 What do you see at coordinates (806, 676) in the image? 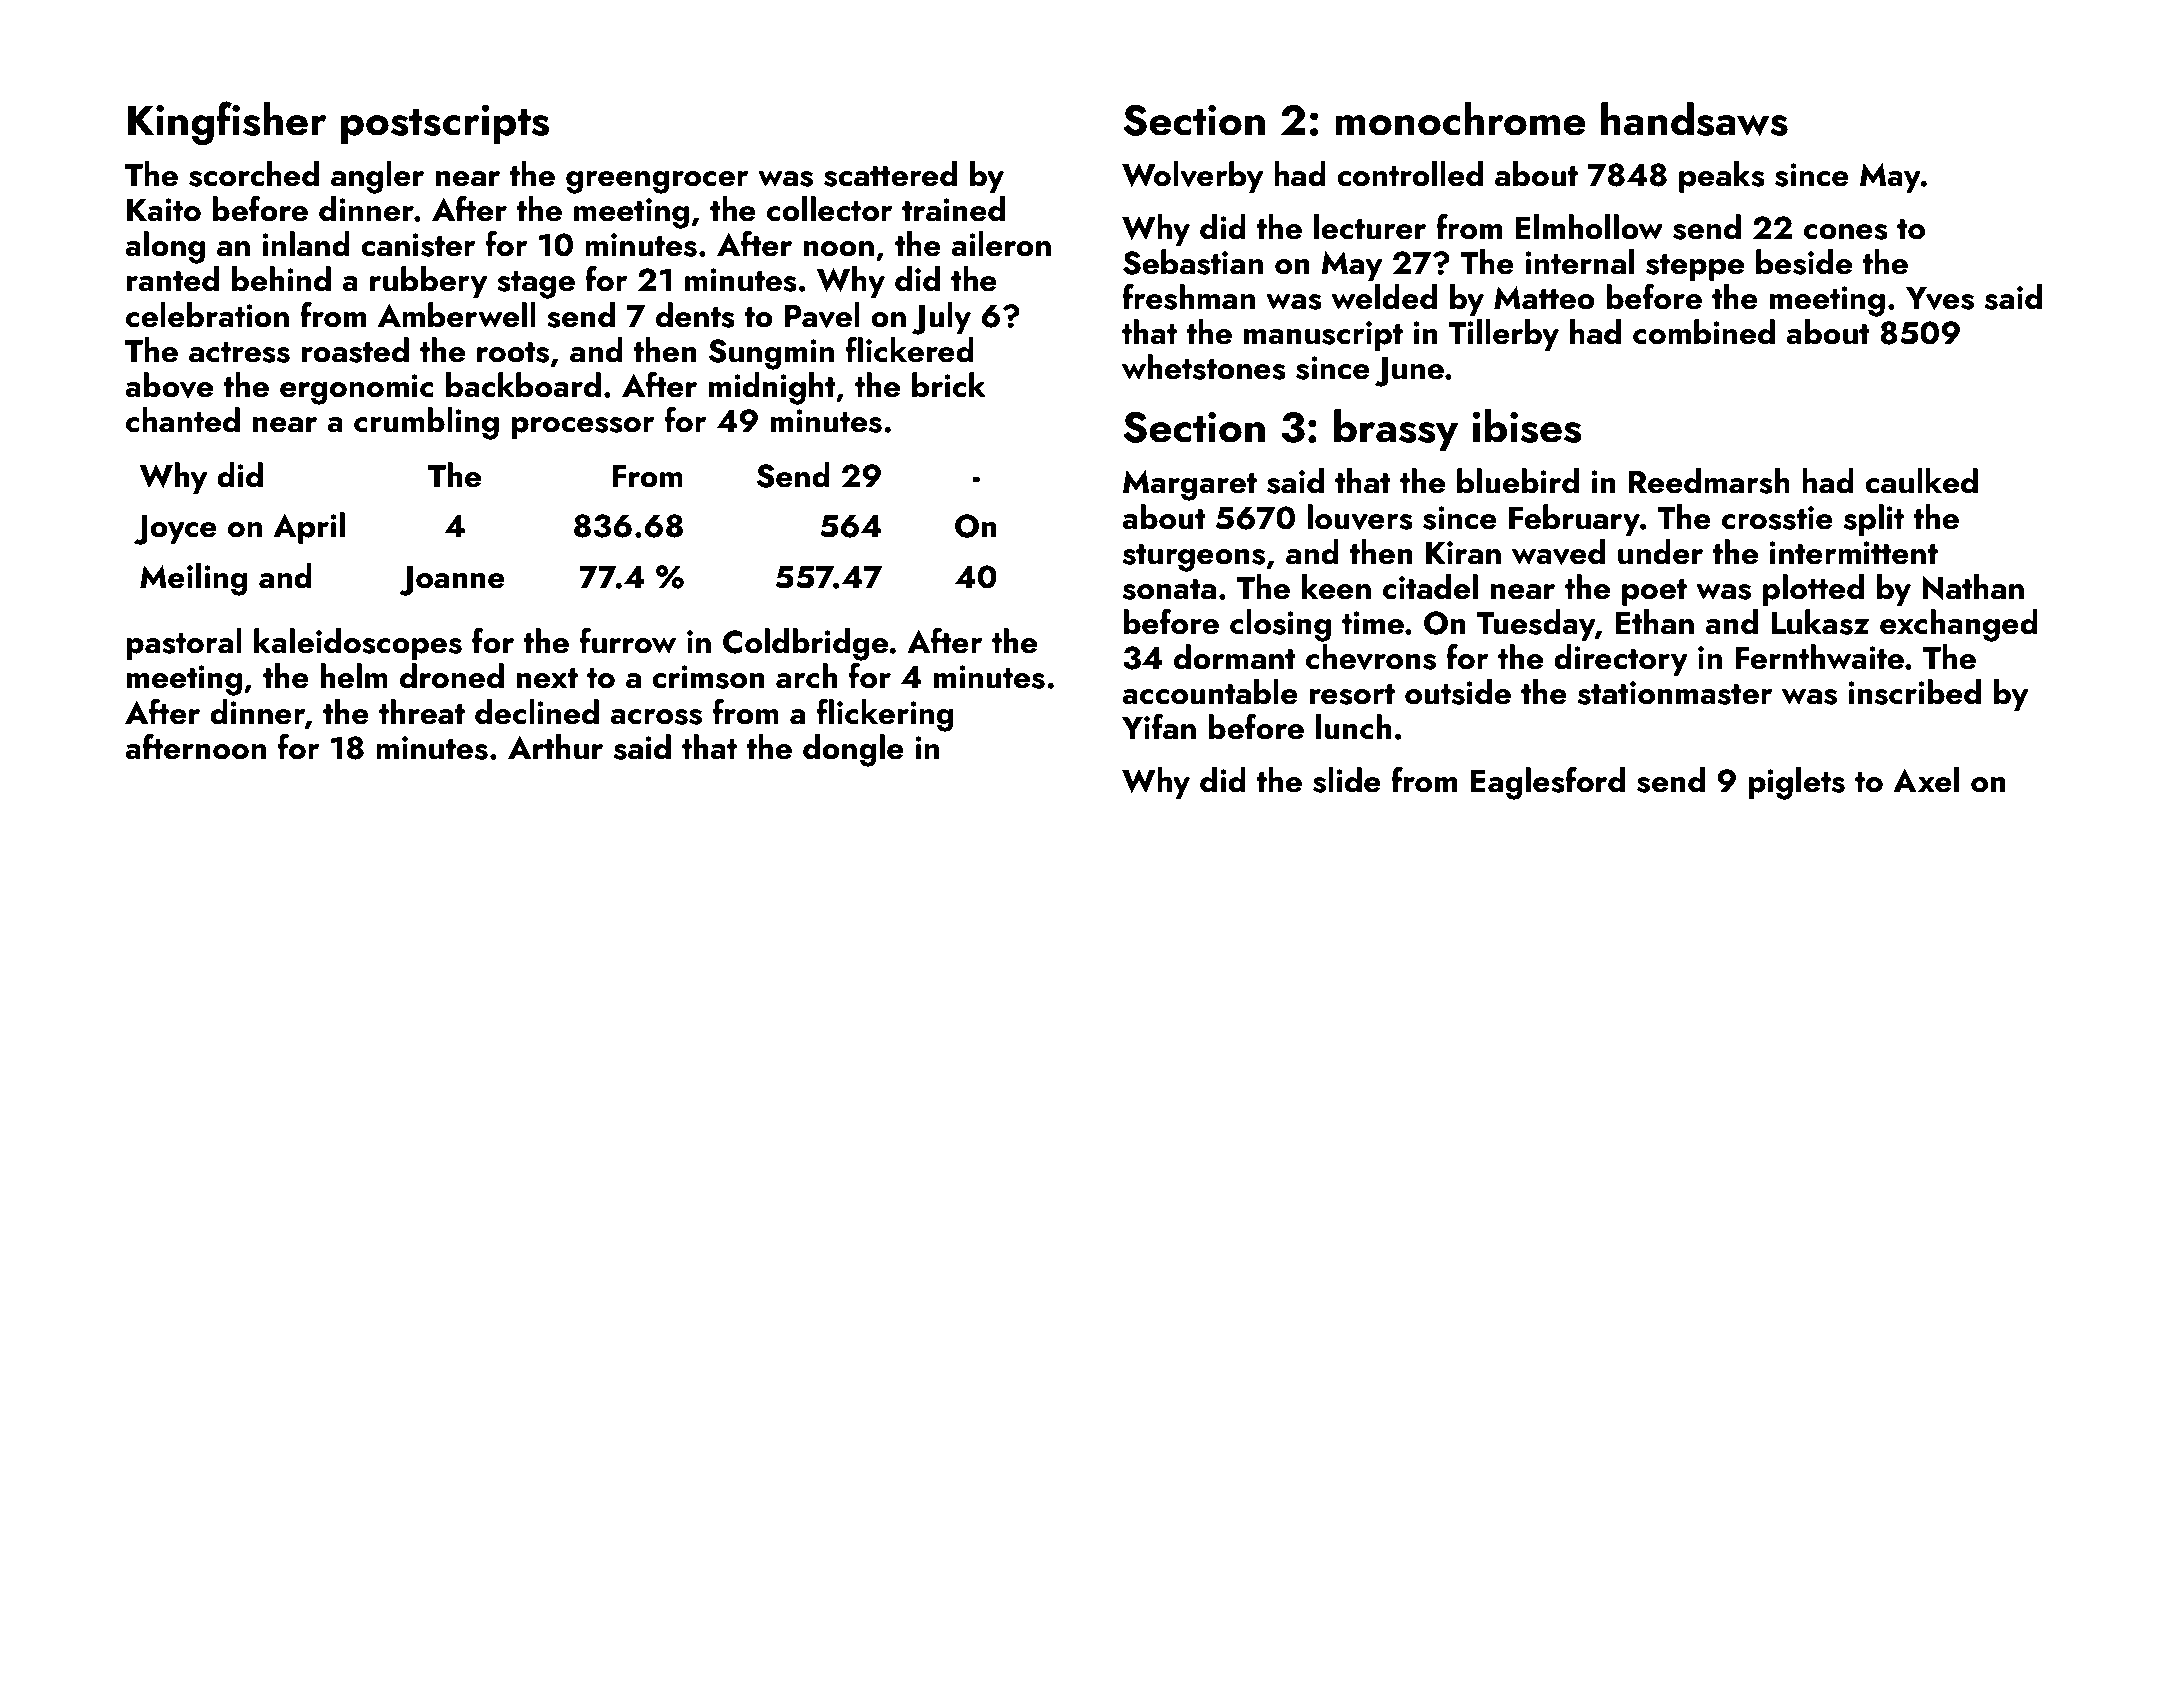
I see `arch` at bounding box center [806, 676].
